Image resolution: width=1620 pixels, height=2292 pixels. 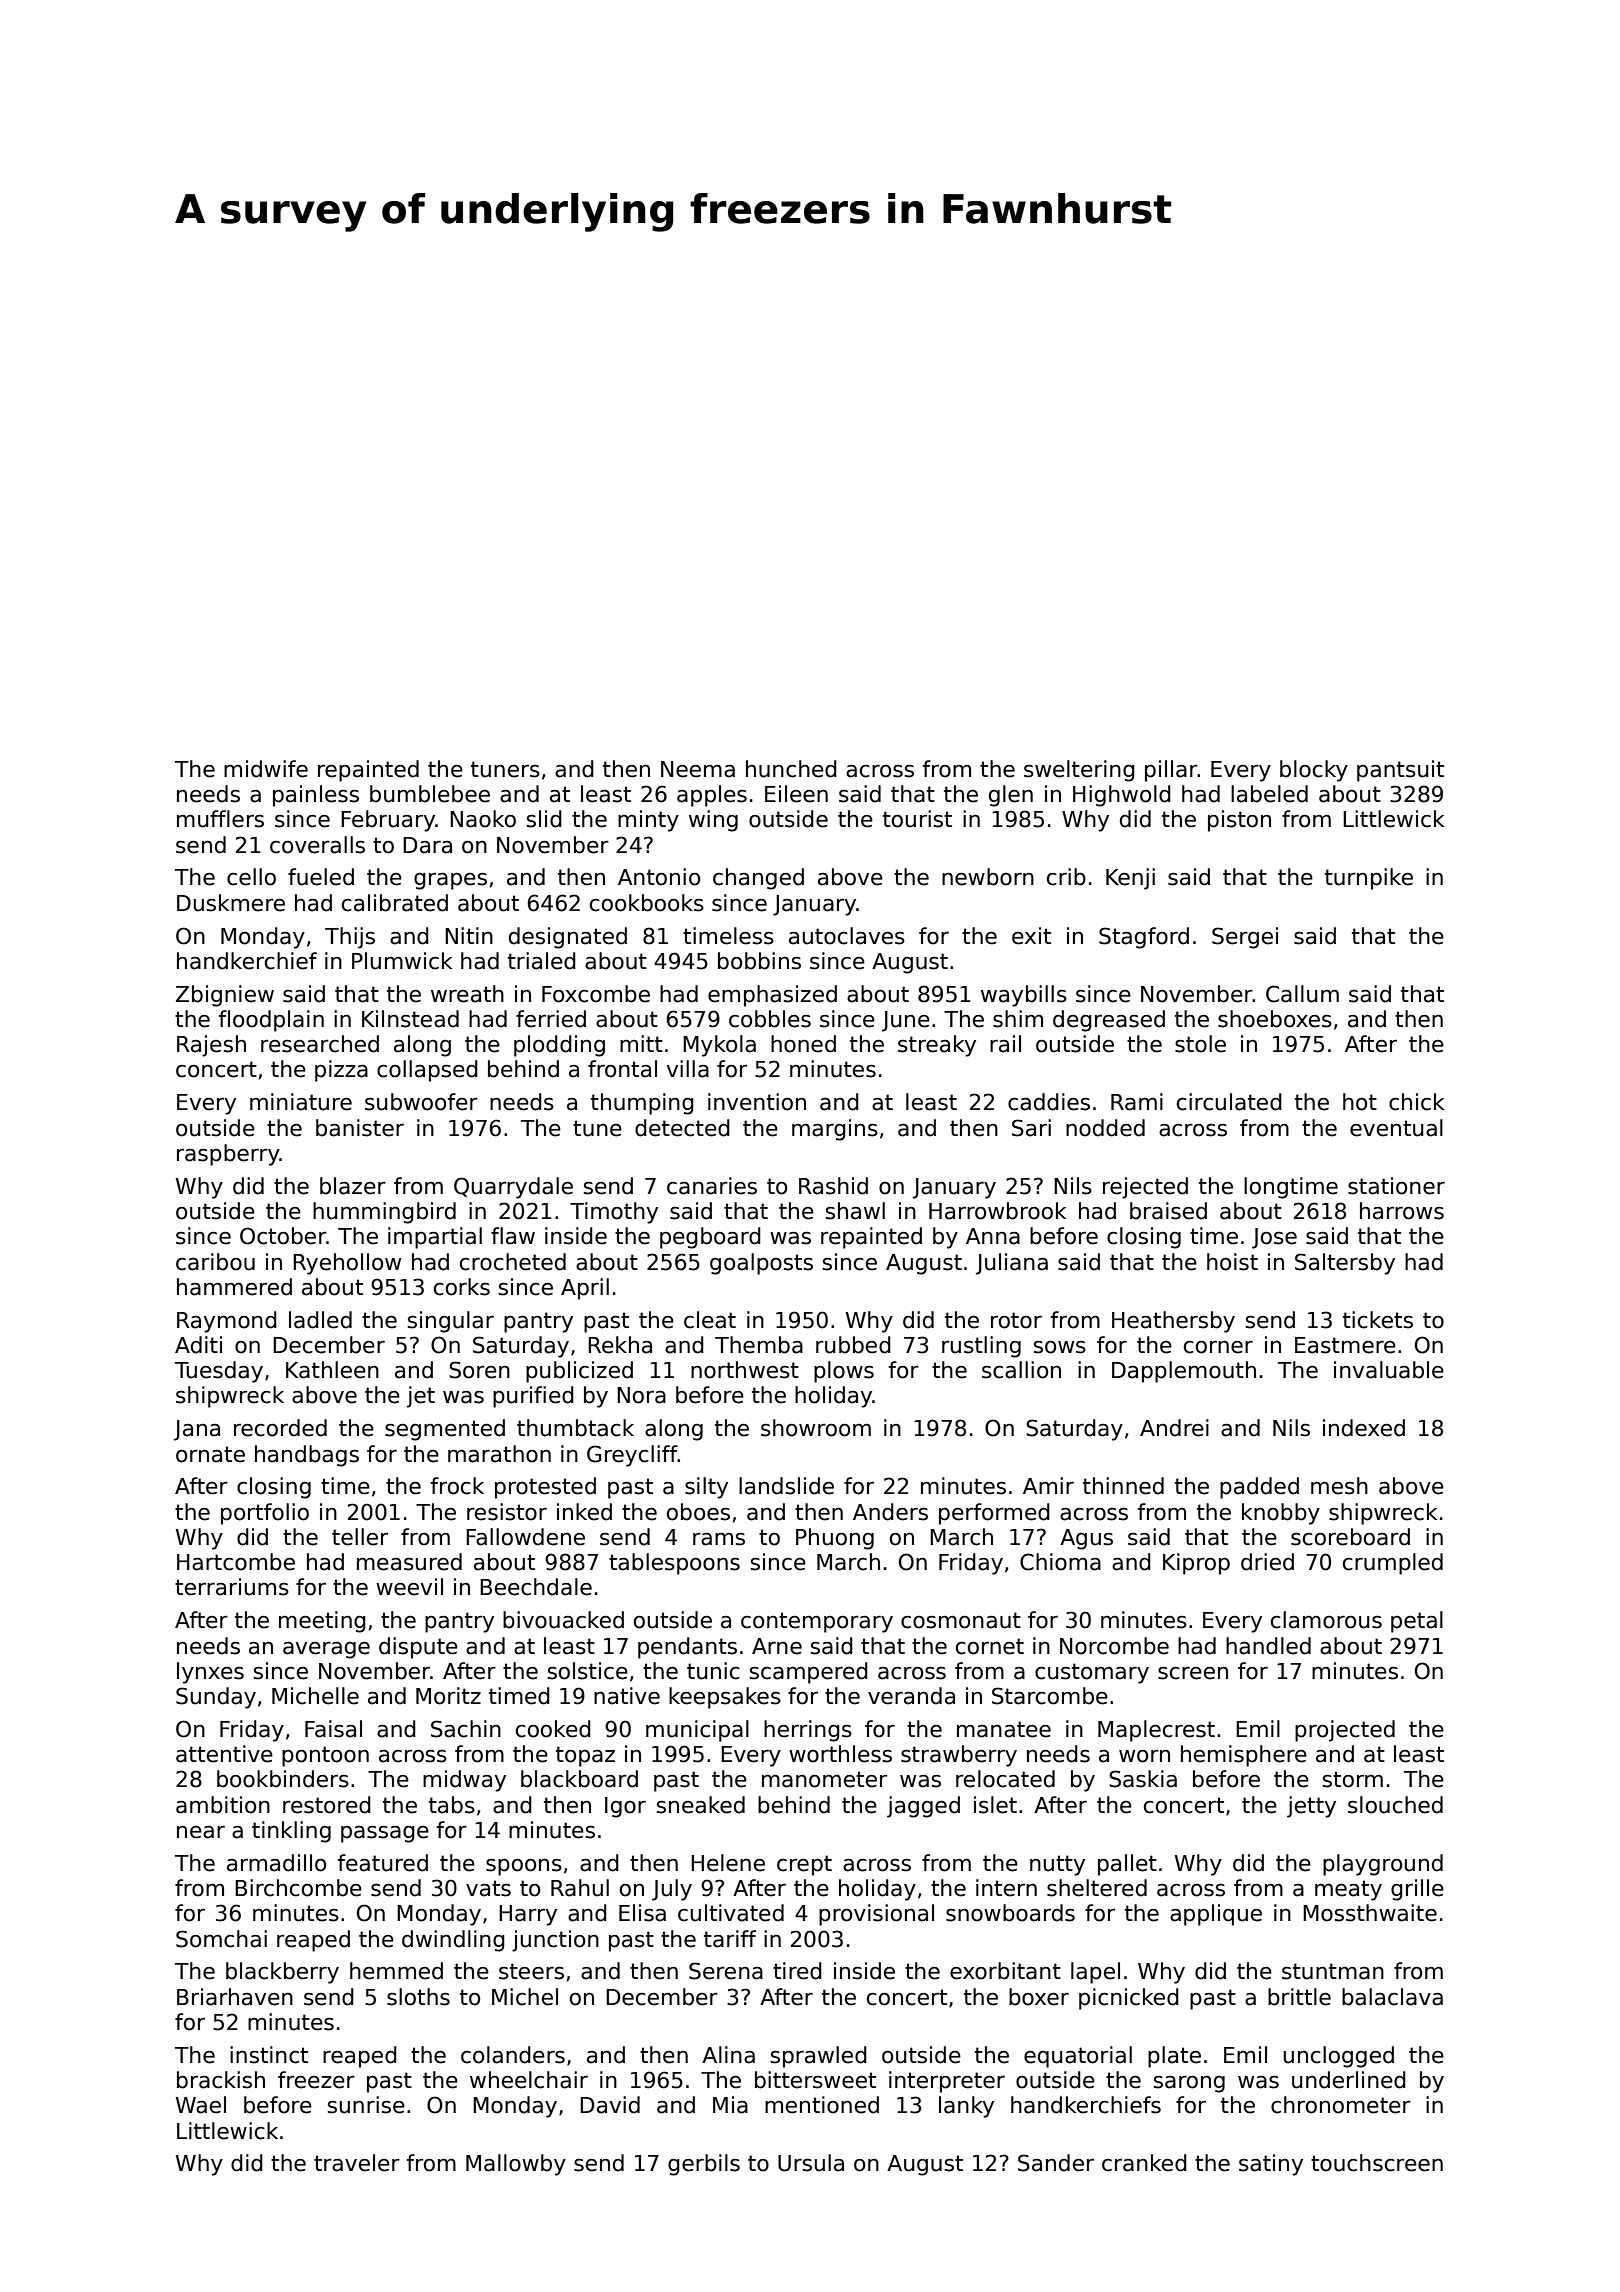 What do you see at coordinates (1123, 1486) in the document?
I see `thinned` at bounding box center [1123, 1486].
